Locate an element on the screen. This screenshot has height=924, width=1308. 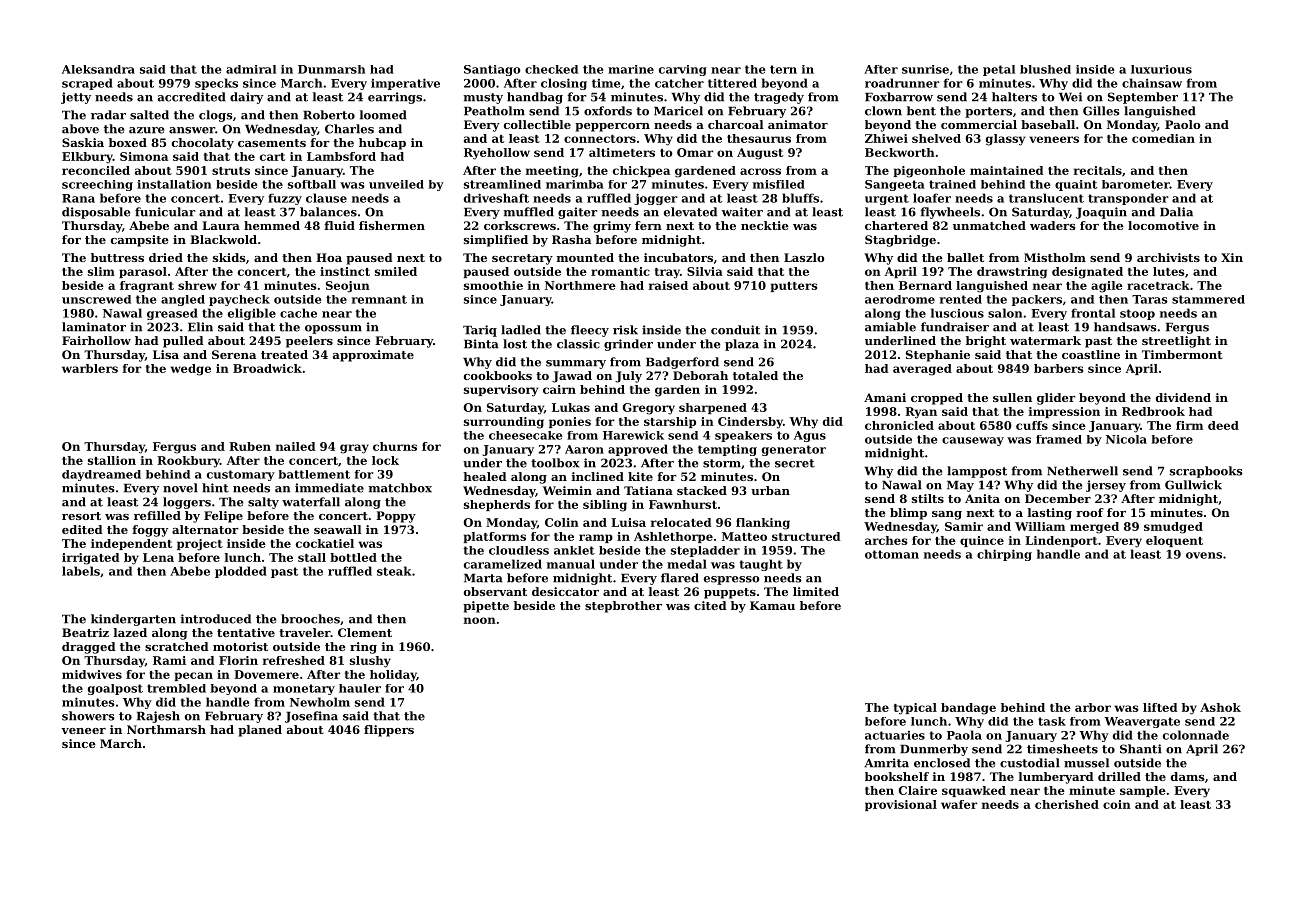
Aleksandra is located at coordinates (98, 69).
